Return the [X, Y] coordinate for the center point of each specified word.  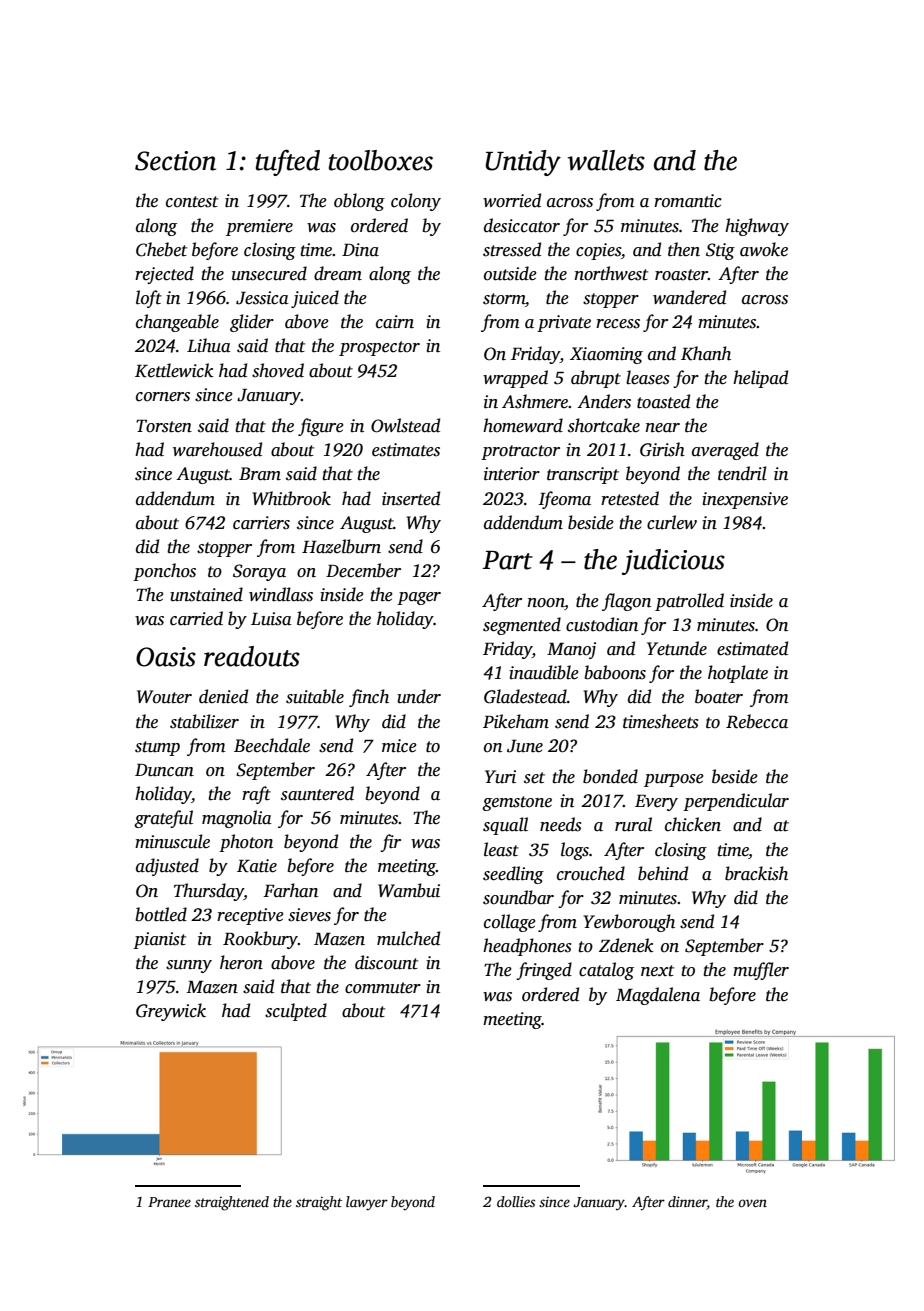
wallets [606, 160]
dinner [687, 1203]
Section [175, 161]
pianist [159, 940]
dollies [516, 1201]
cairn [395, 322]
